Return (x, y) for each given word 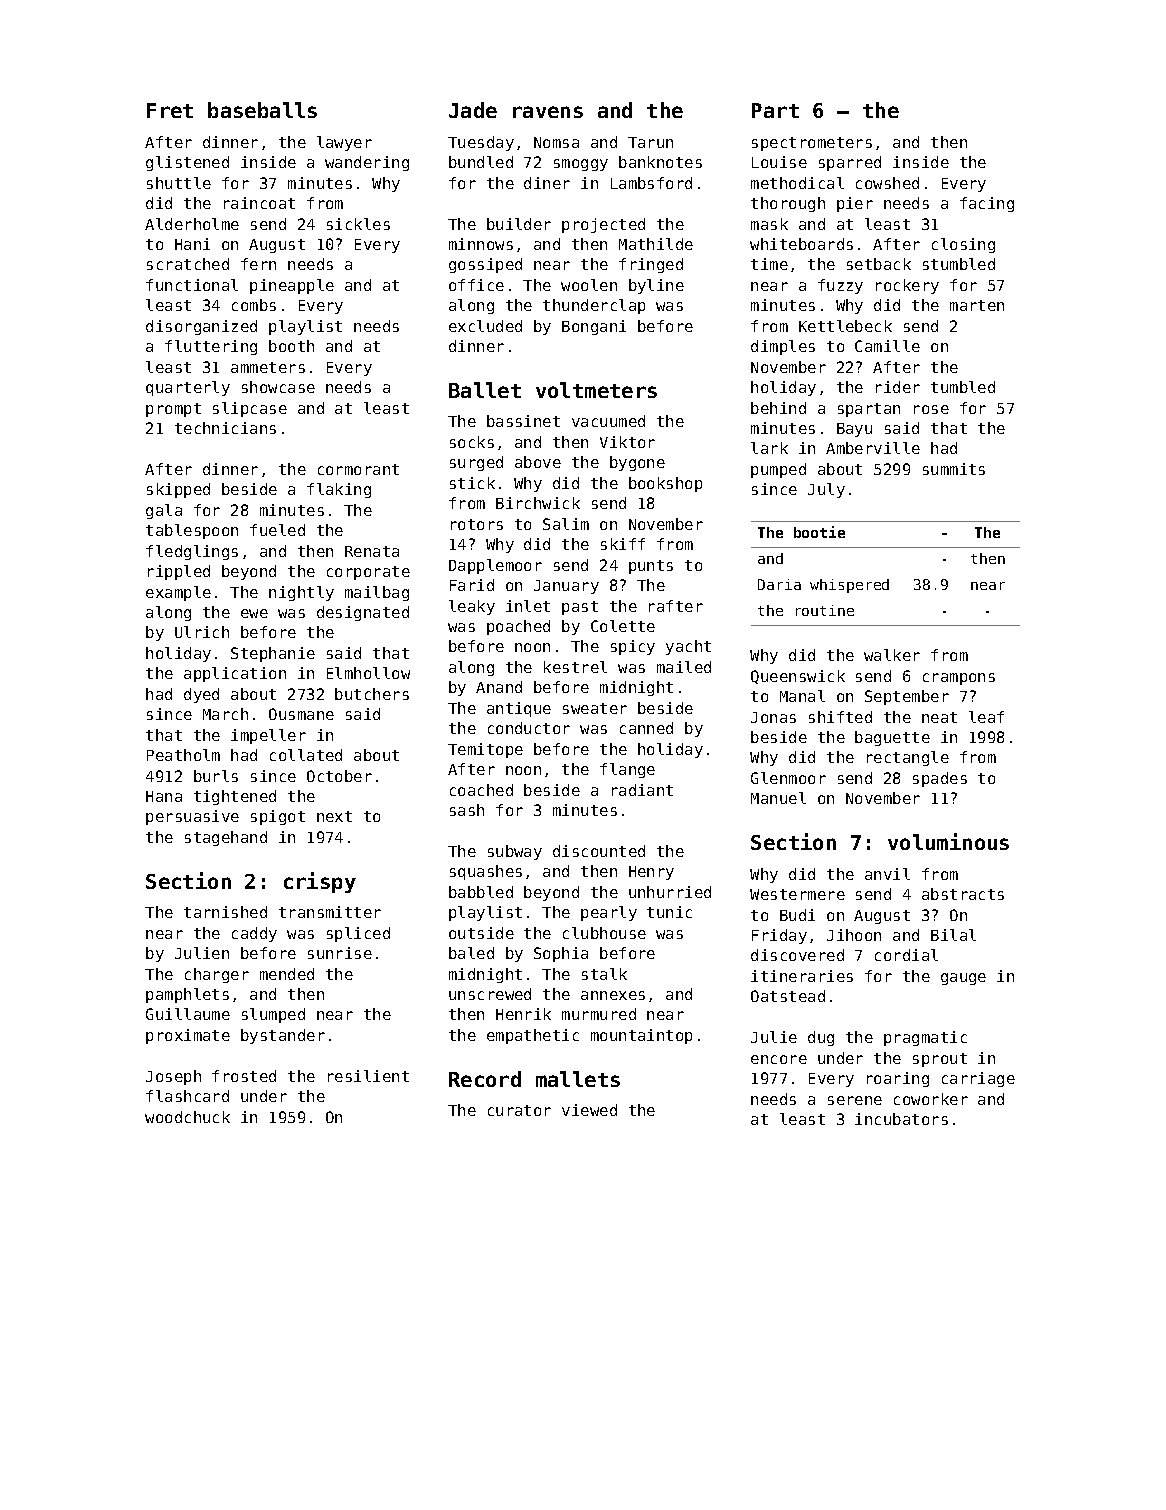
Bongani (594, 327)
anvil (887, 874)
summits (954, 469)
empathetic (533, 1036)
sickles (358, 224)
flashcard (187, 1096)
